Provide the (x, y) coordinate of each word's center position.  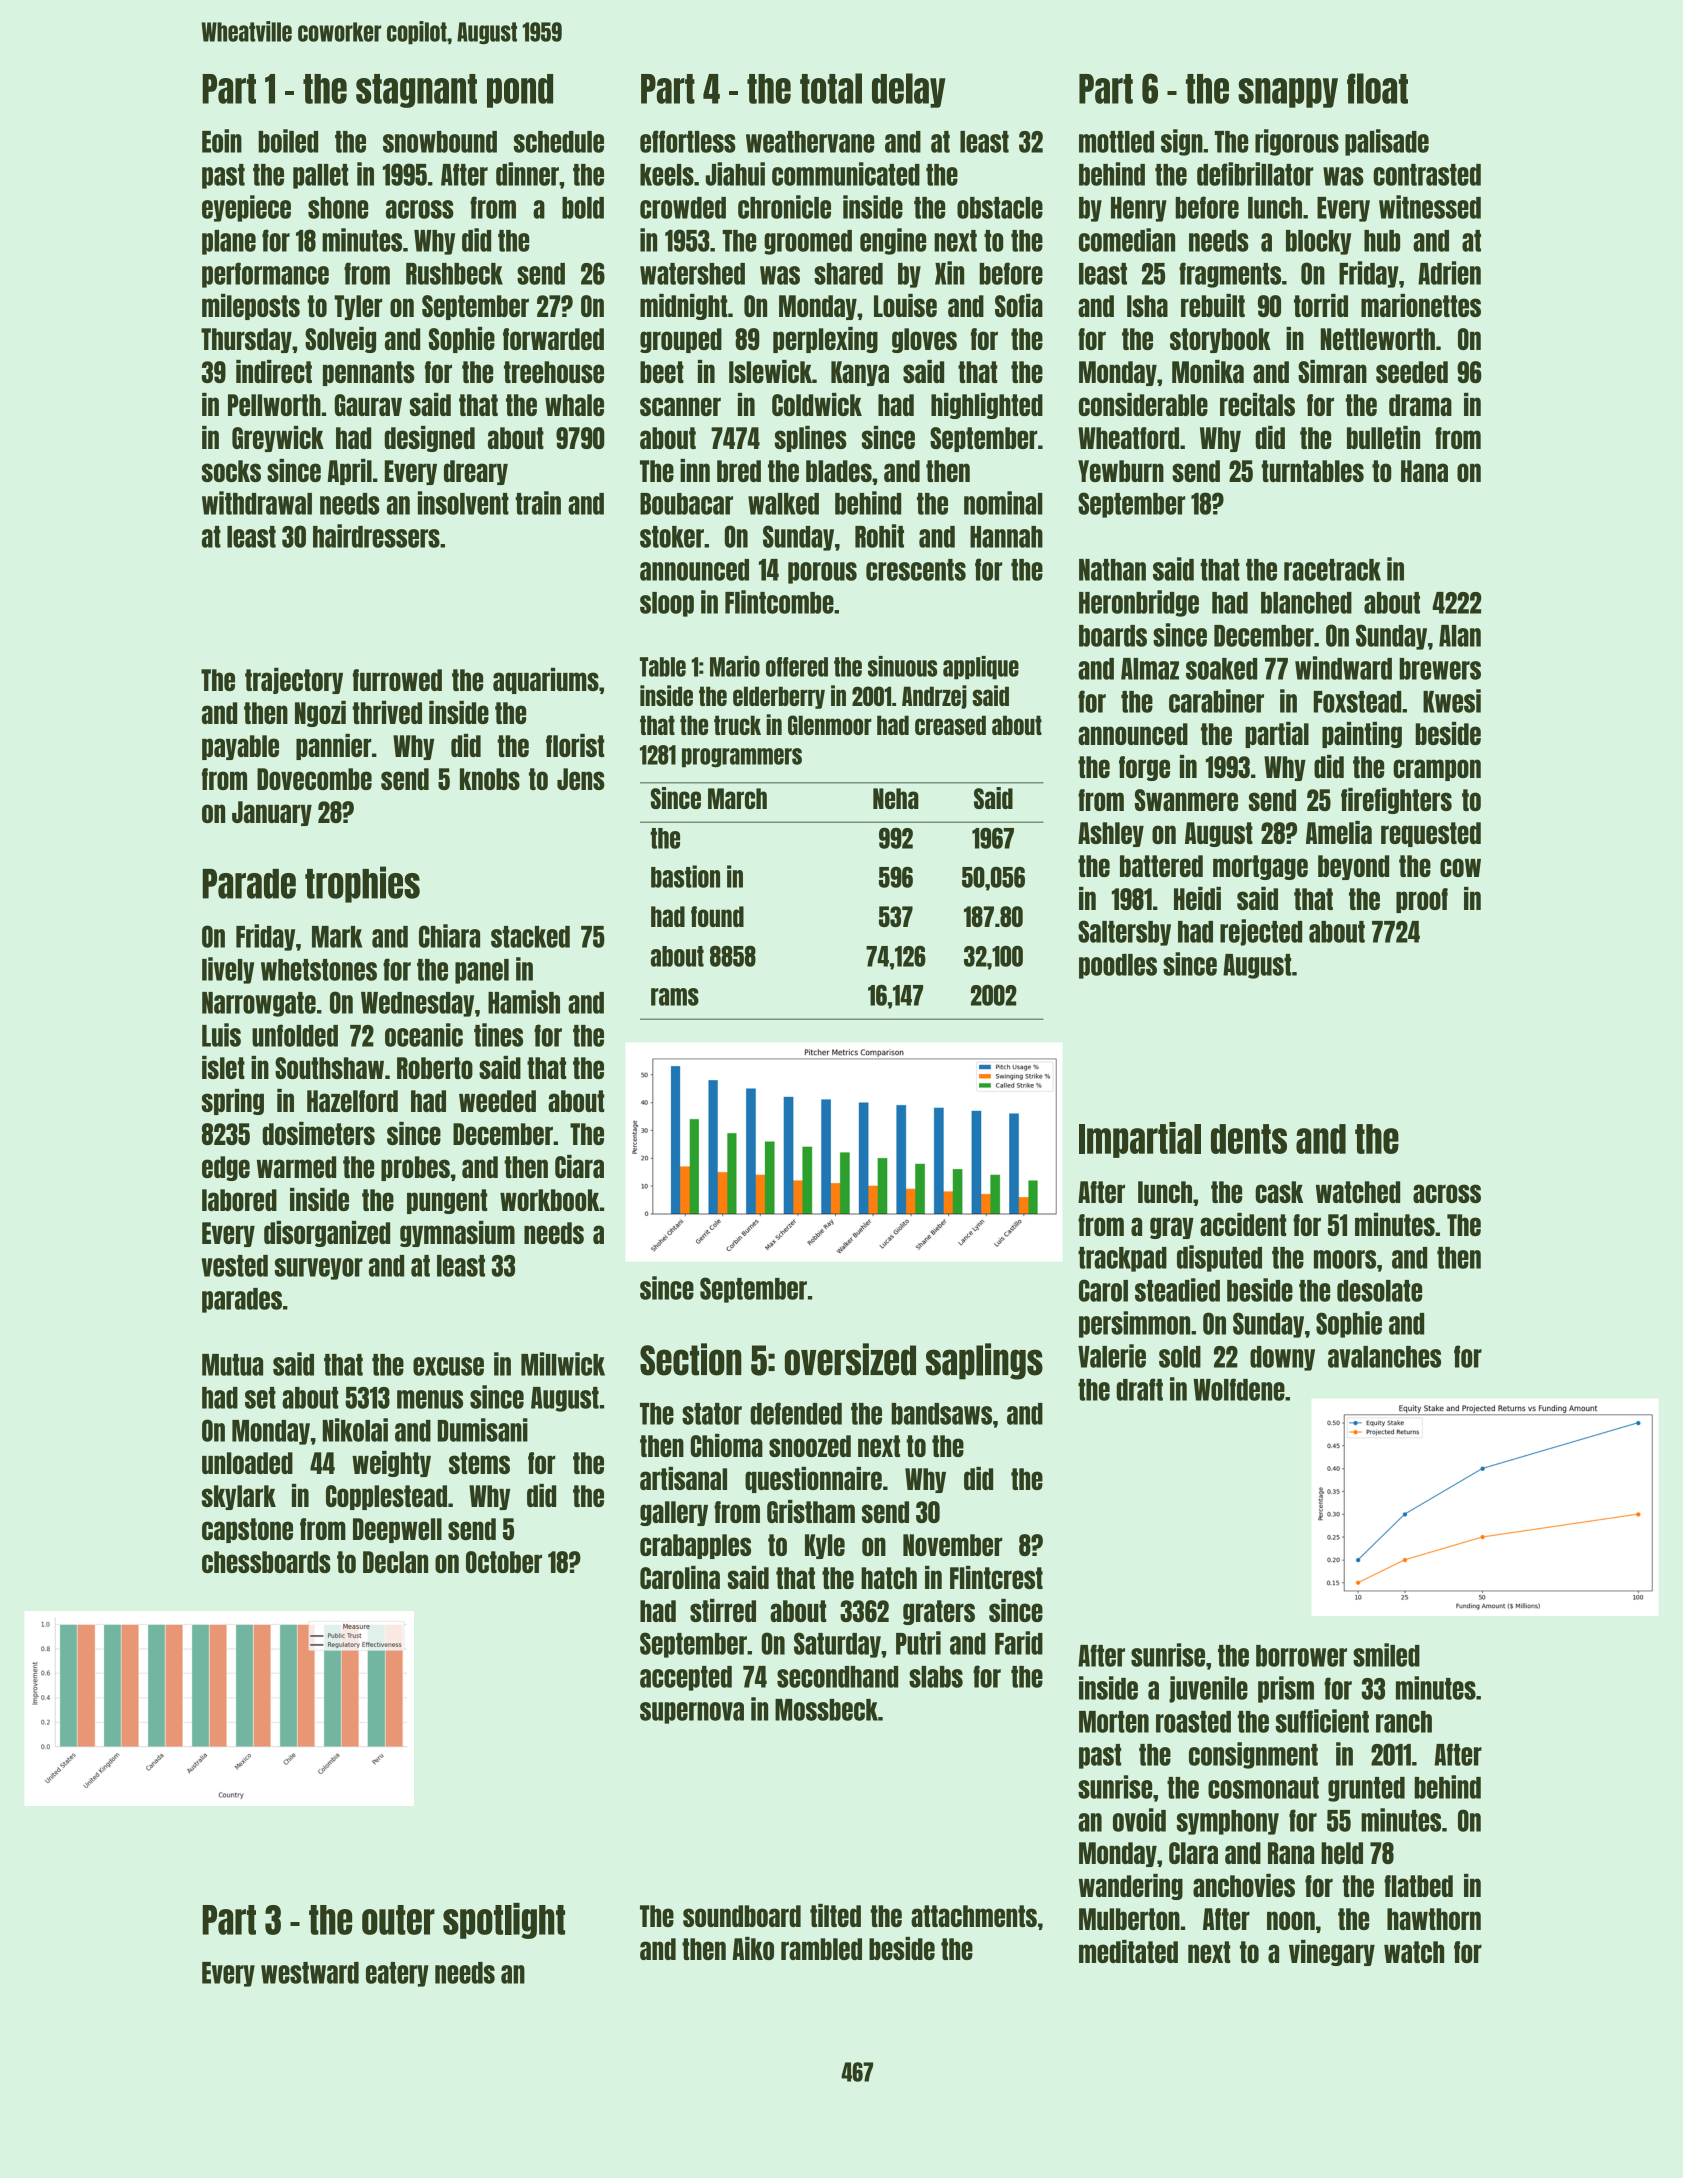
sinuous (902, 666)
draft (1139, 1389)
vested (234, 1266)
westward (310, 1973)
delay (909, 90)
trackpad (1122, 1259)
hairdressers (376, 536)
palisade (1387, 142)
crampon (1437, 770)
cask (1279, 1192)
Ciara (579, 1166)
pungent (447, 1201)
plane (229, 242)
